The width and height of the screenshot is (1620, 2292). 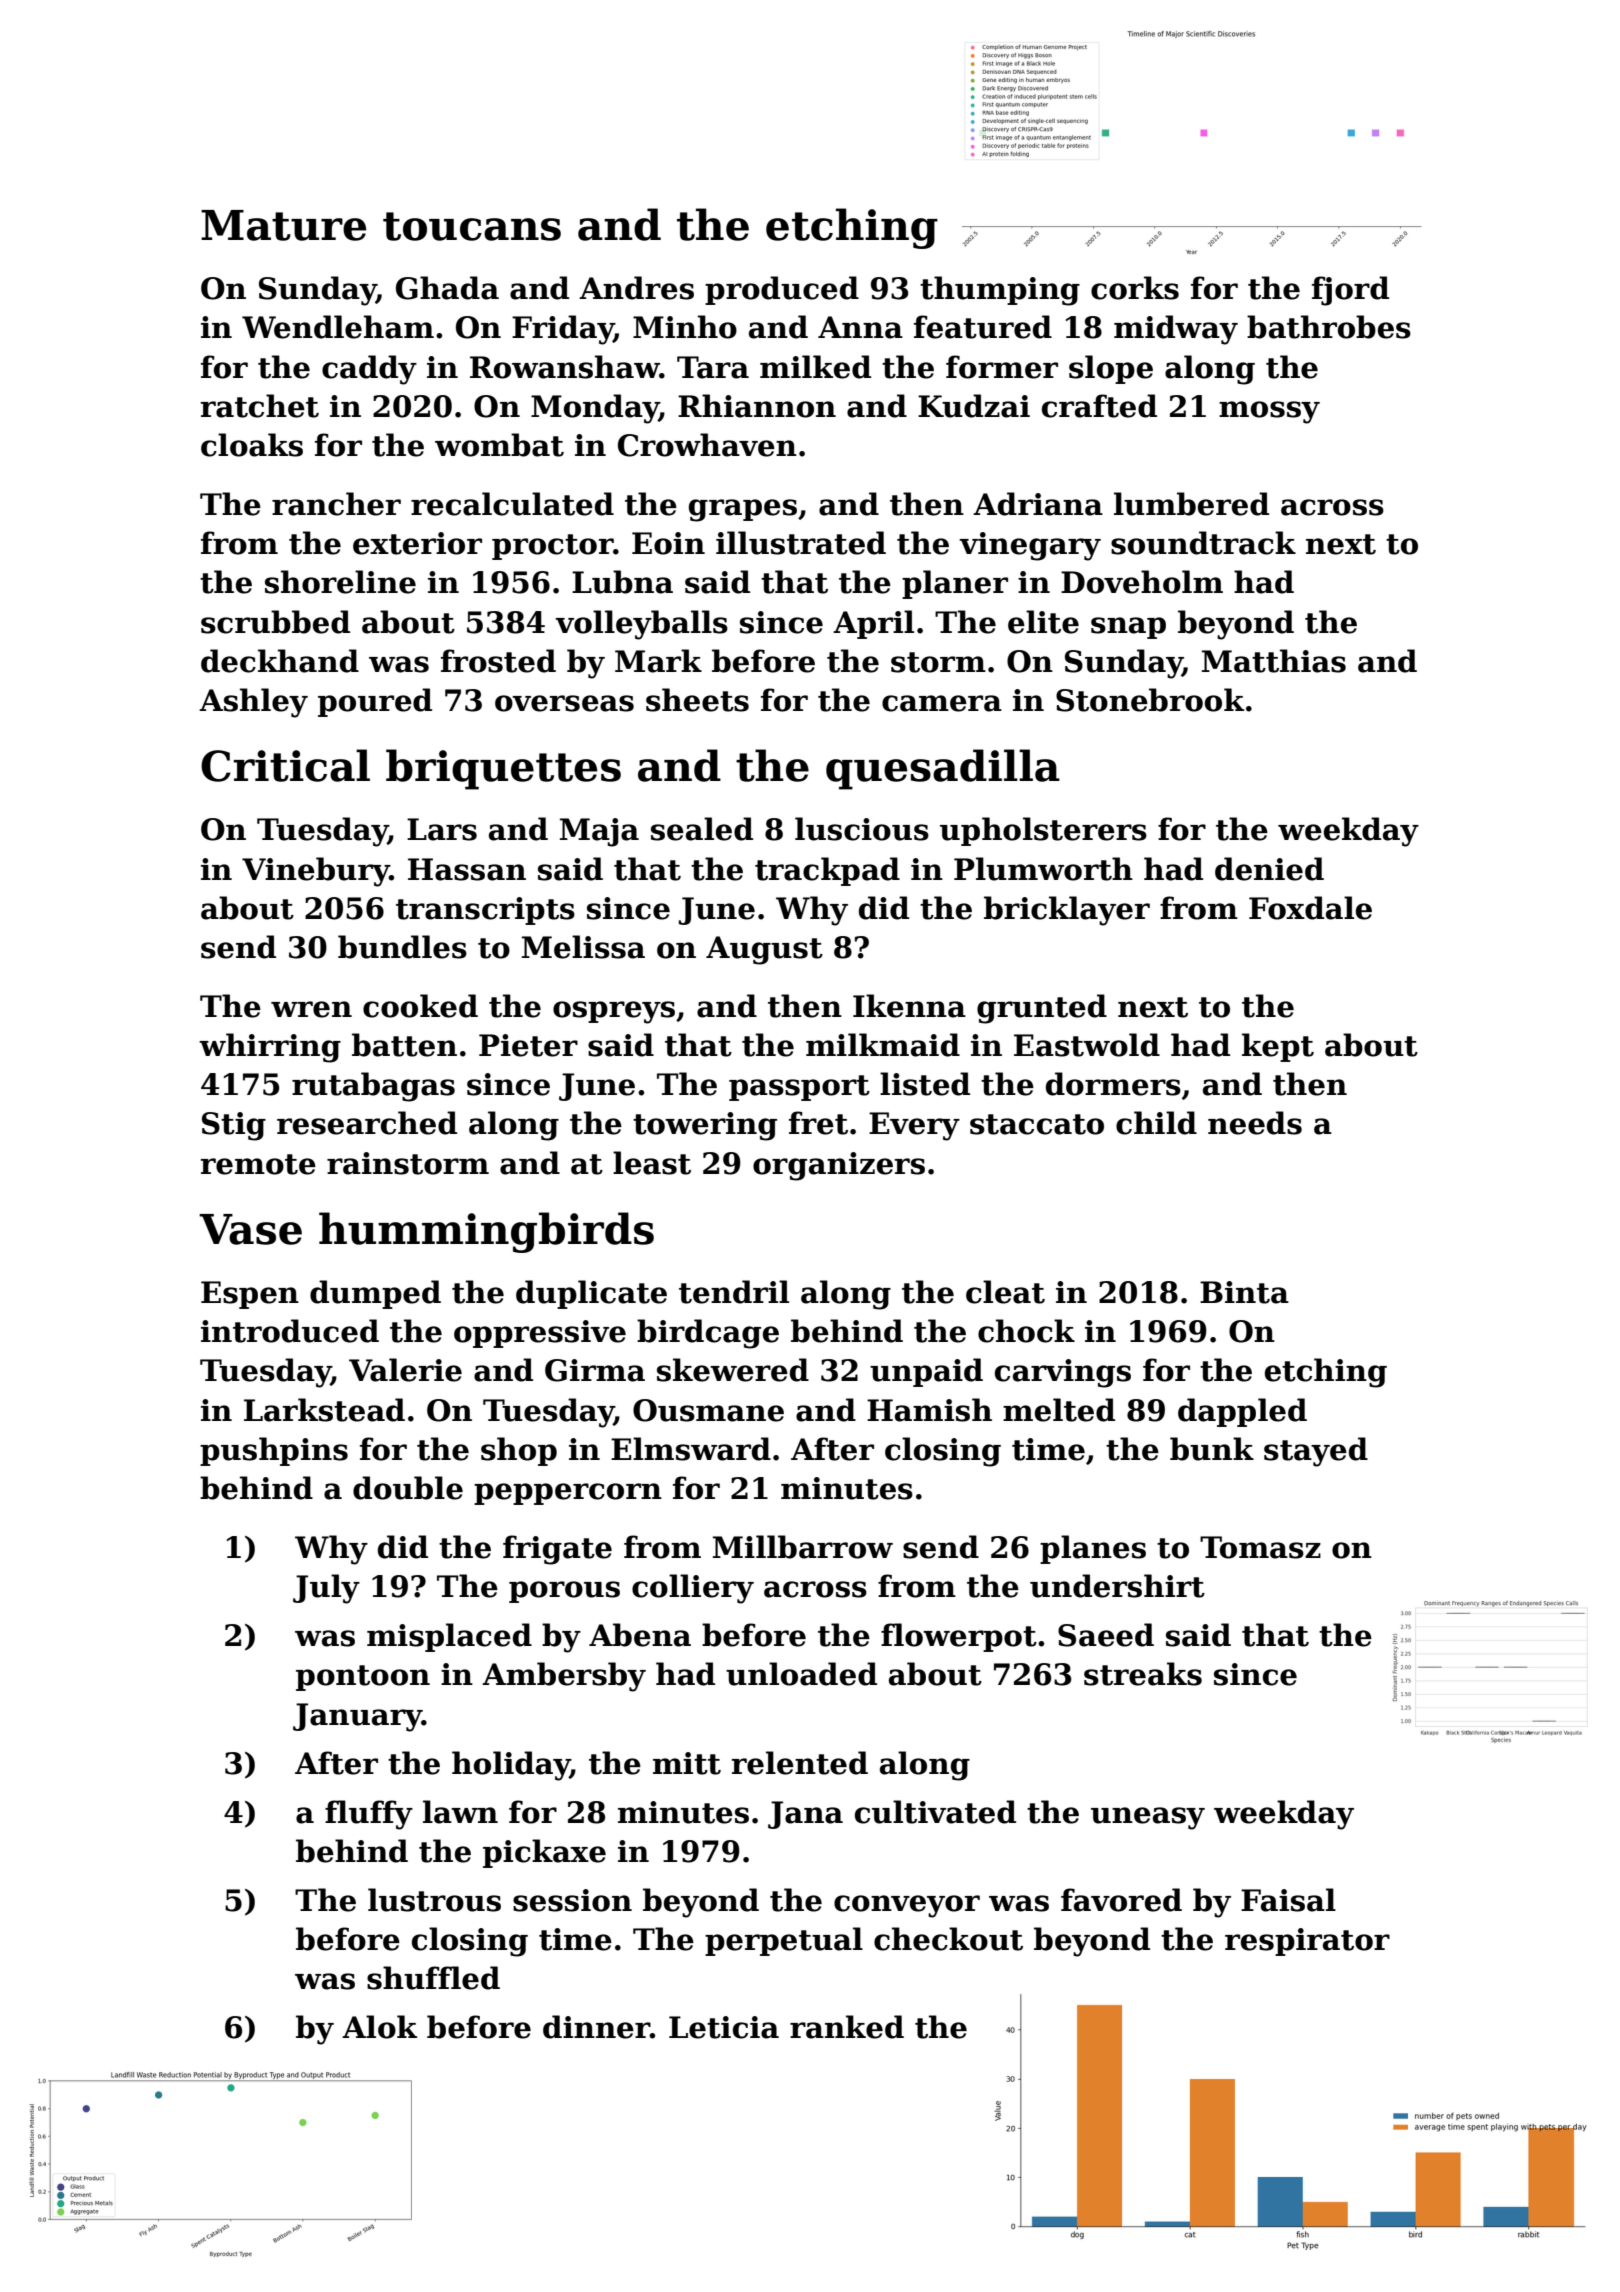 I want to click on cloaks, so click(x=252, y=445).
